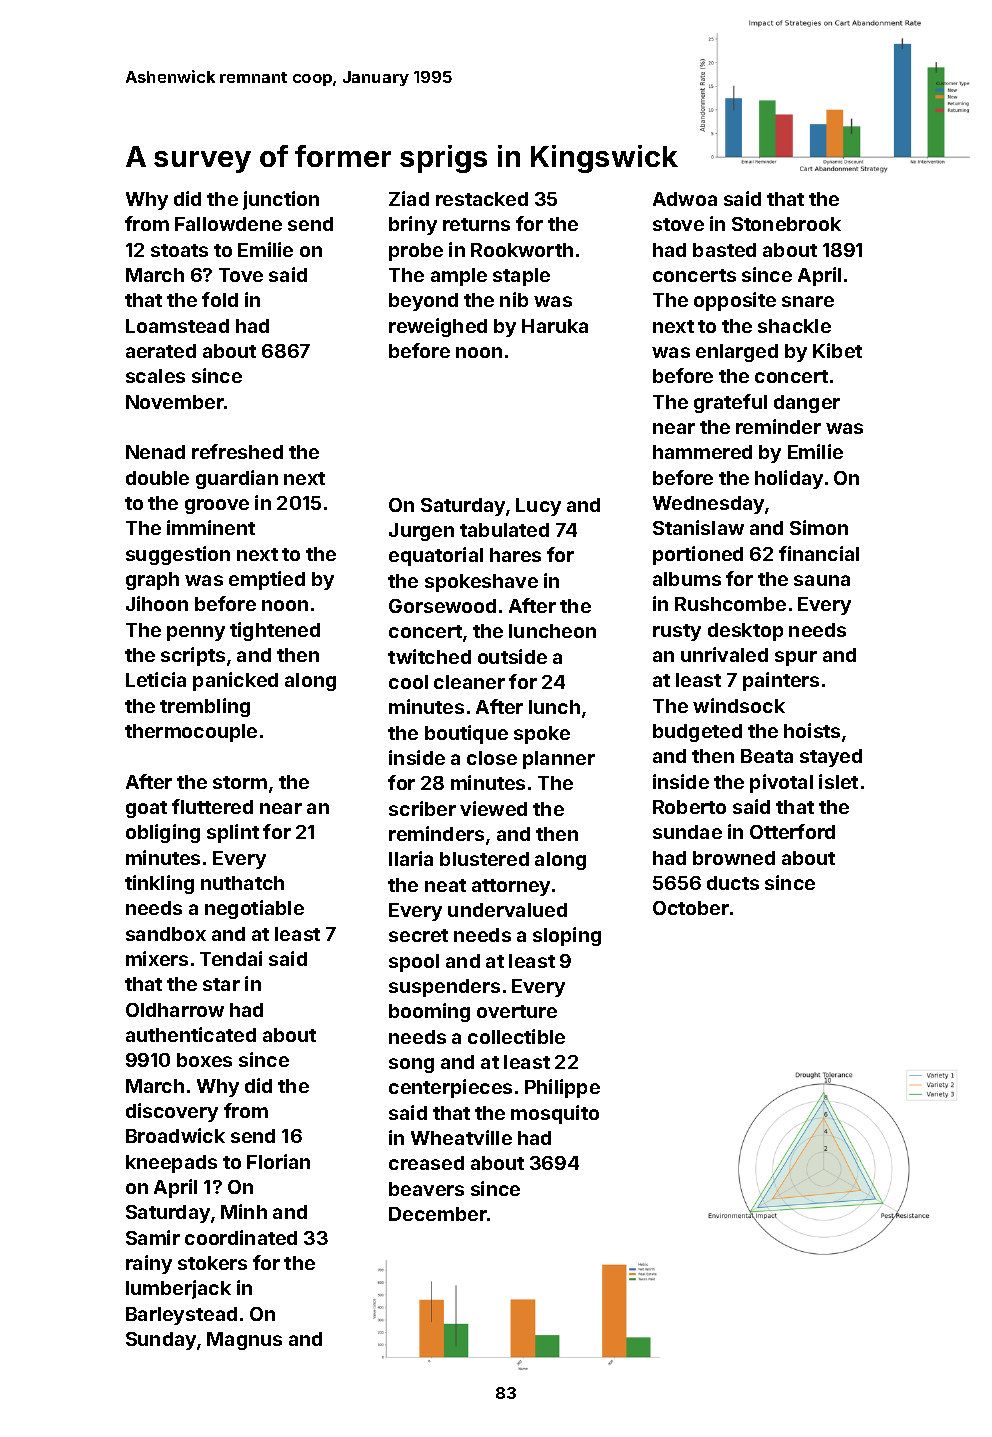 The image size is (992, 1437). What do you see at coordinates (730, 604) in the screenshot?
I see `Rushcombe` at bounding box center [730, 604].
